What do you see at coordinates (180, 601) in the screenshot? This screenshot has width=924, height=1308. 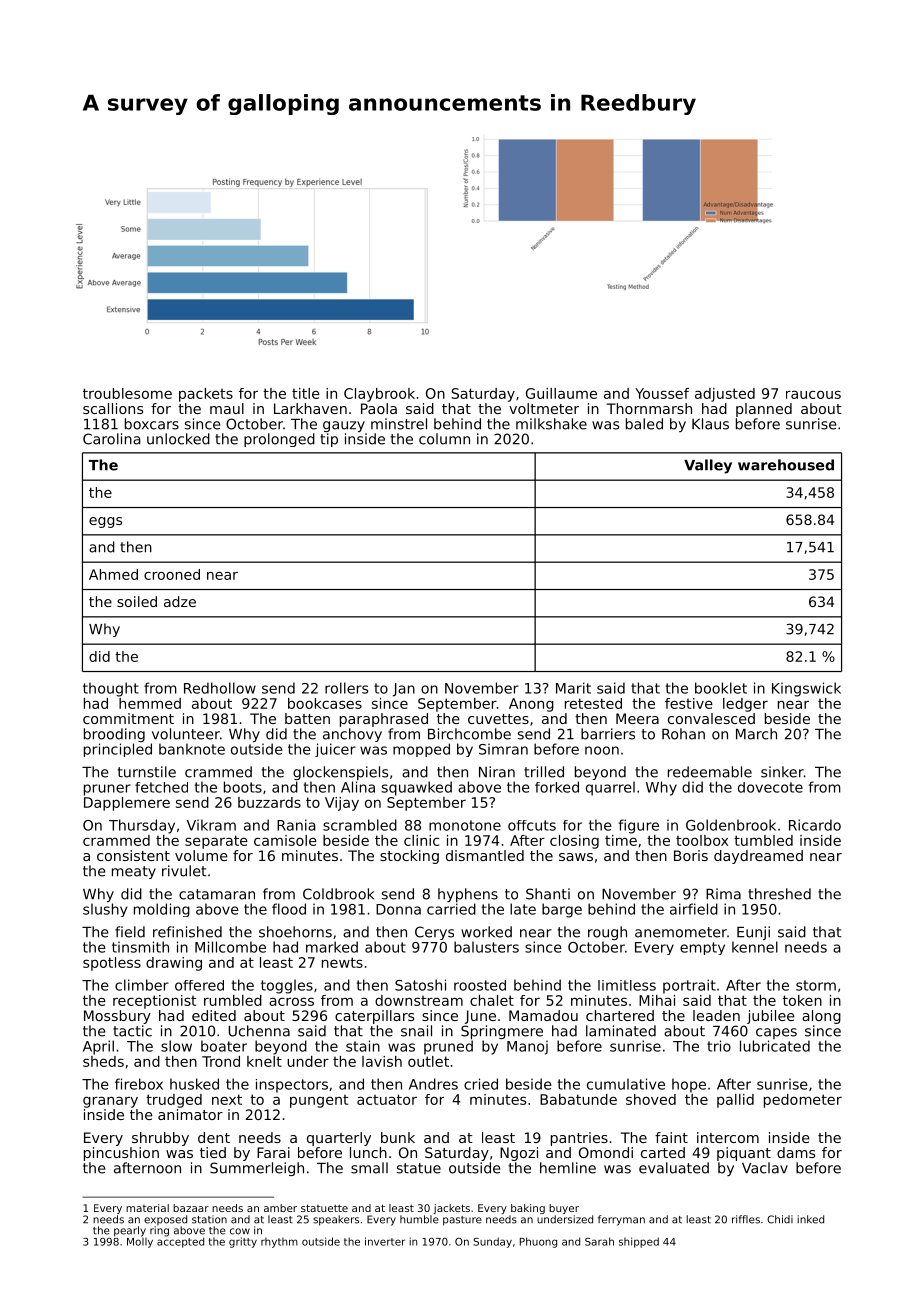 I see `adze` at bounding box center [180, 601].
